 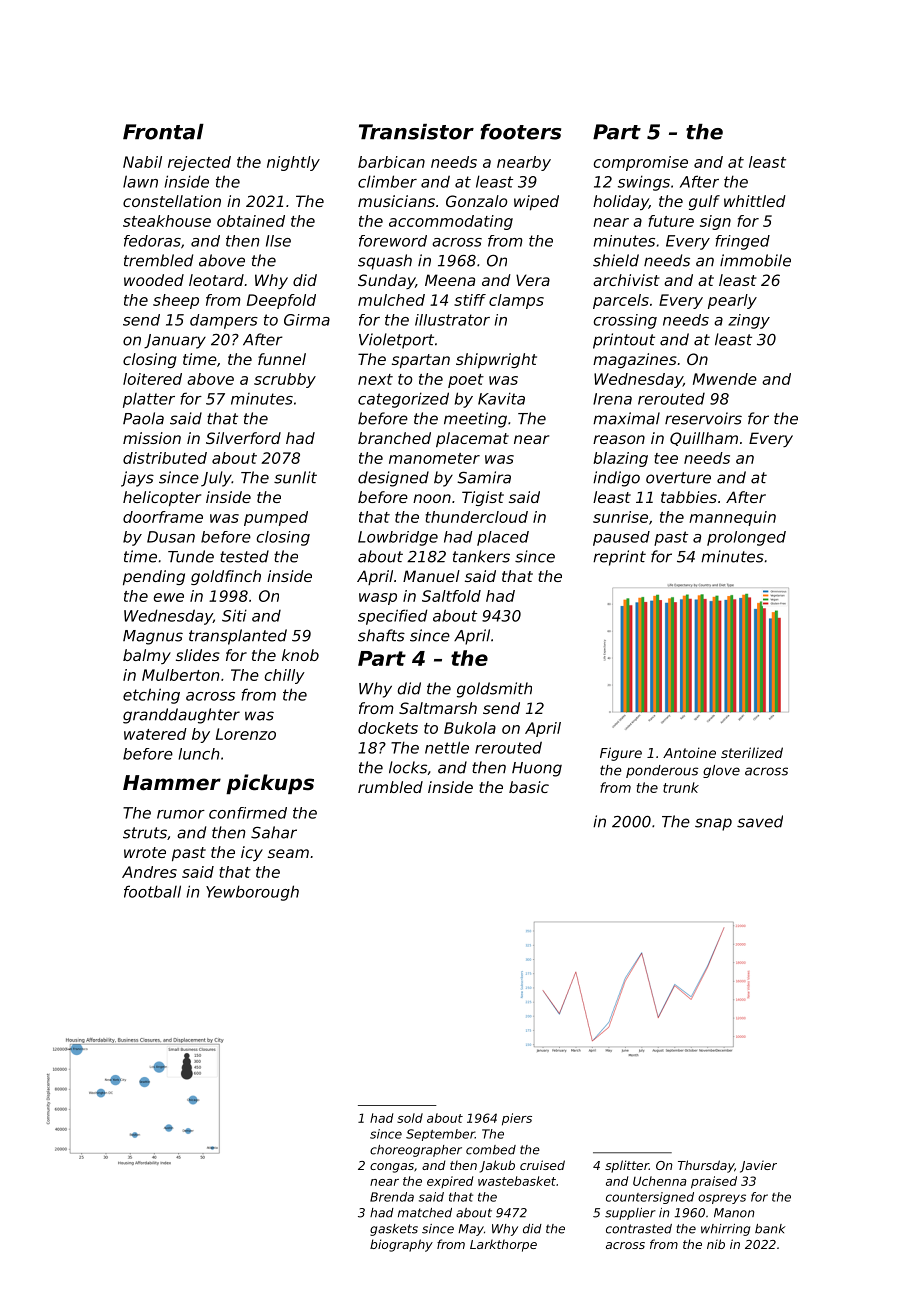 What do you see at coordinates (401, 1245) in the page?
I see `biography` at bounding box center [401, 1245].
